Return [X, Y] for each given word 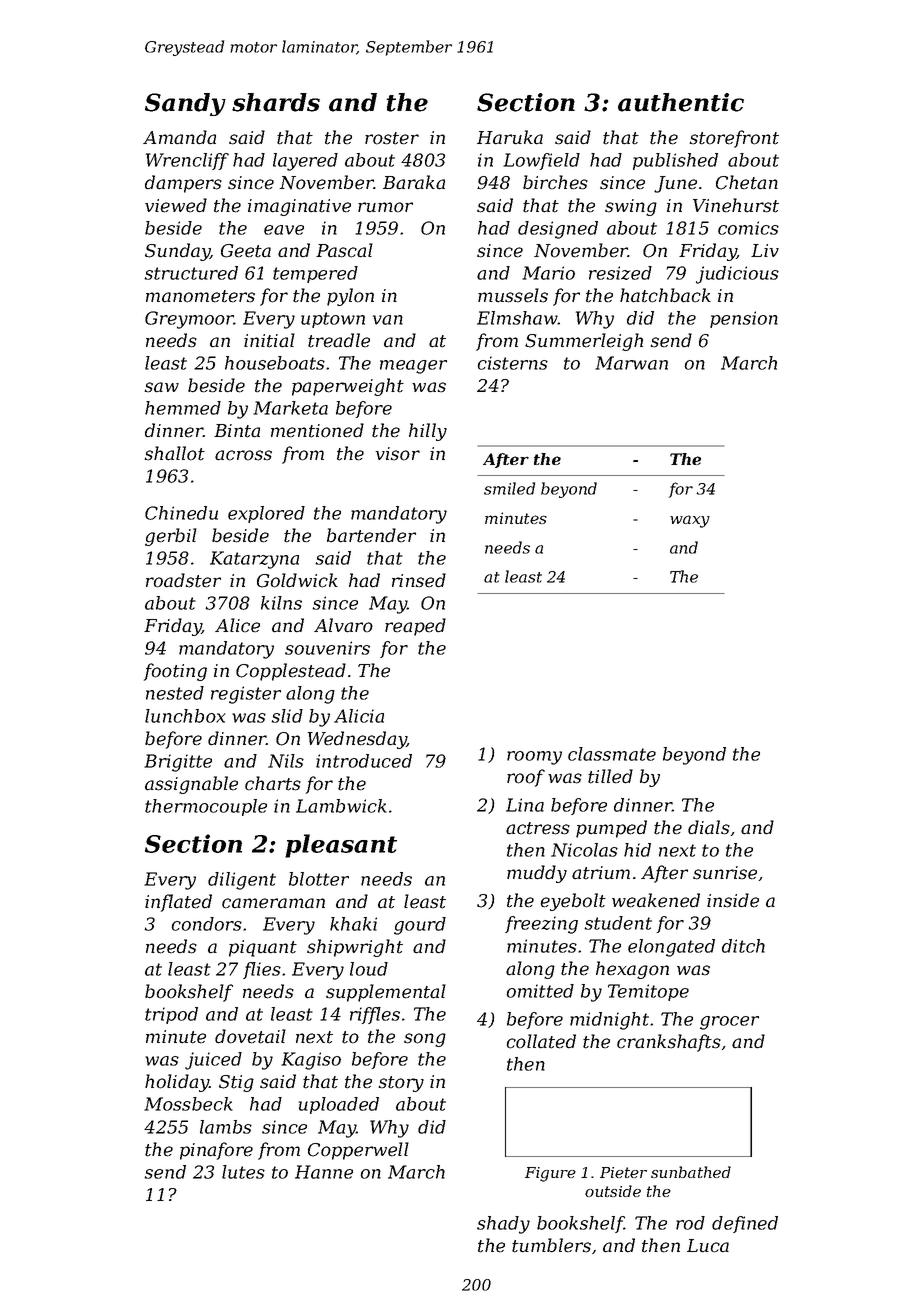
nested [175, 693]
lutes [243, 1172]
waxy [690, 521]
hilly [428, 432]
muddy [537, 874]
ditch [743, 946]
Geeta [246, 251]
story [401, 1084]
